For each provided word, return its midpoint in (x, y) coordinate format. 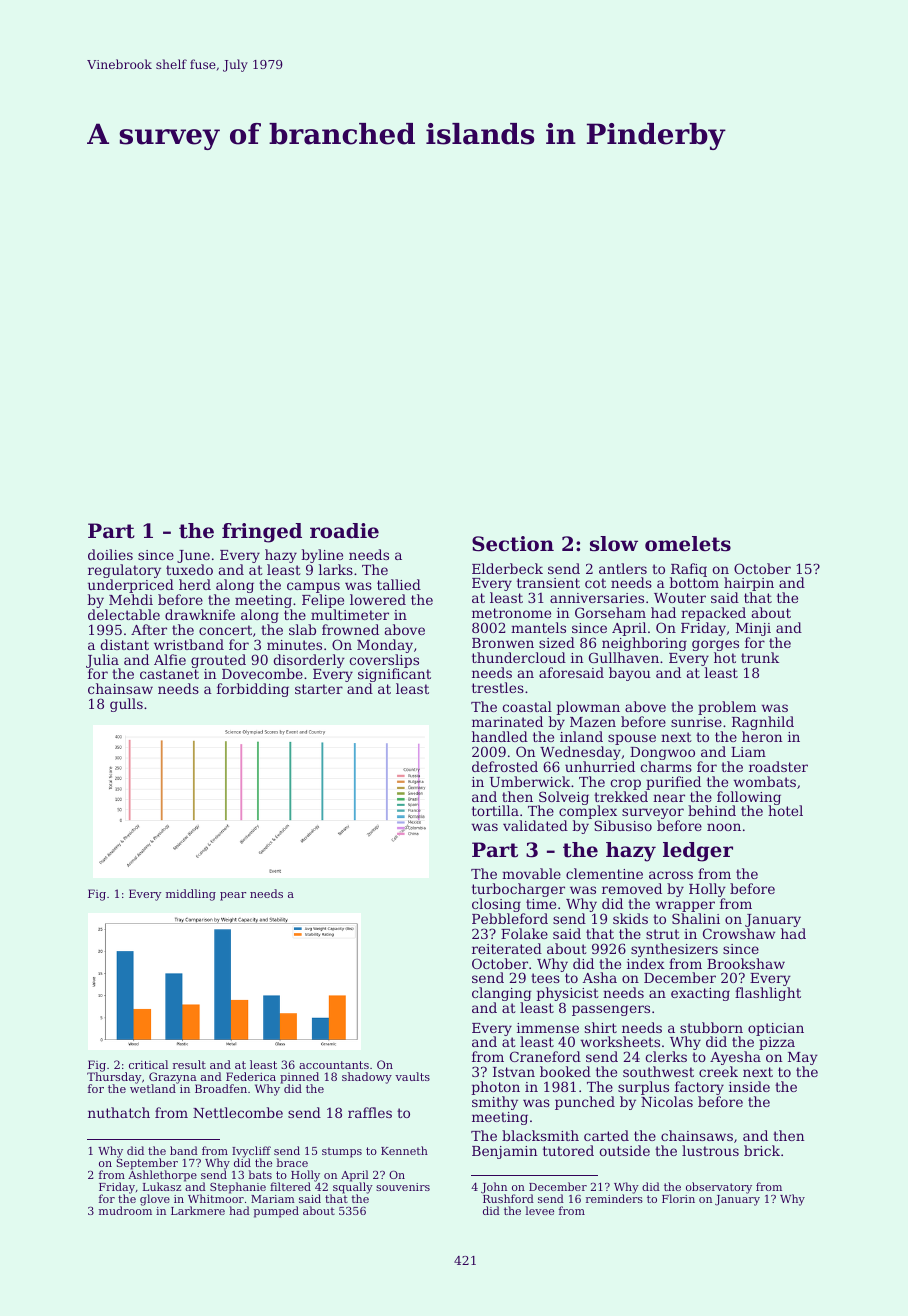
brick (762, 1150)
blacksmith (540, 1135)
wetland (153, 1089)
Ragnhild (763, 723)
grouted (218, 661)
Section (513, 544)
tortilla (495, 810)
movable (531, 873)
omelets (688, 544)
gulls (126, 705)
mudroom (125, 1210)
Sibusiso (623, 826)
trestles (498, 687)
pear (233, 896)
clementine (604, 873)
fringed (262, 533)
